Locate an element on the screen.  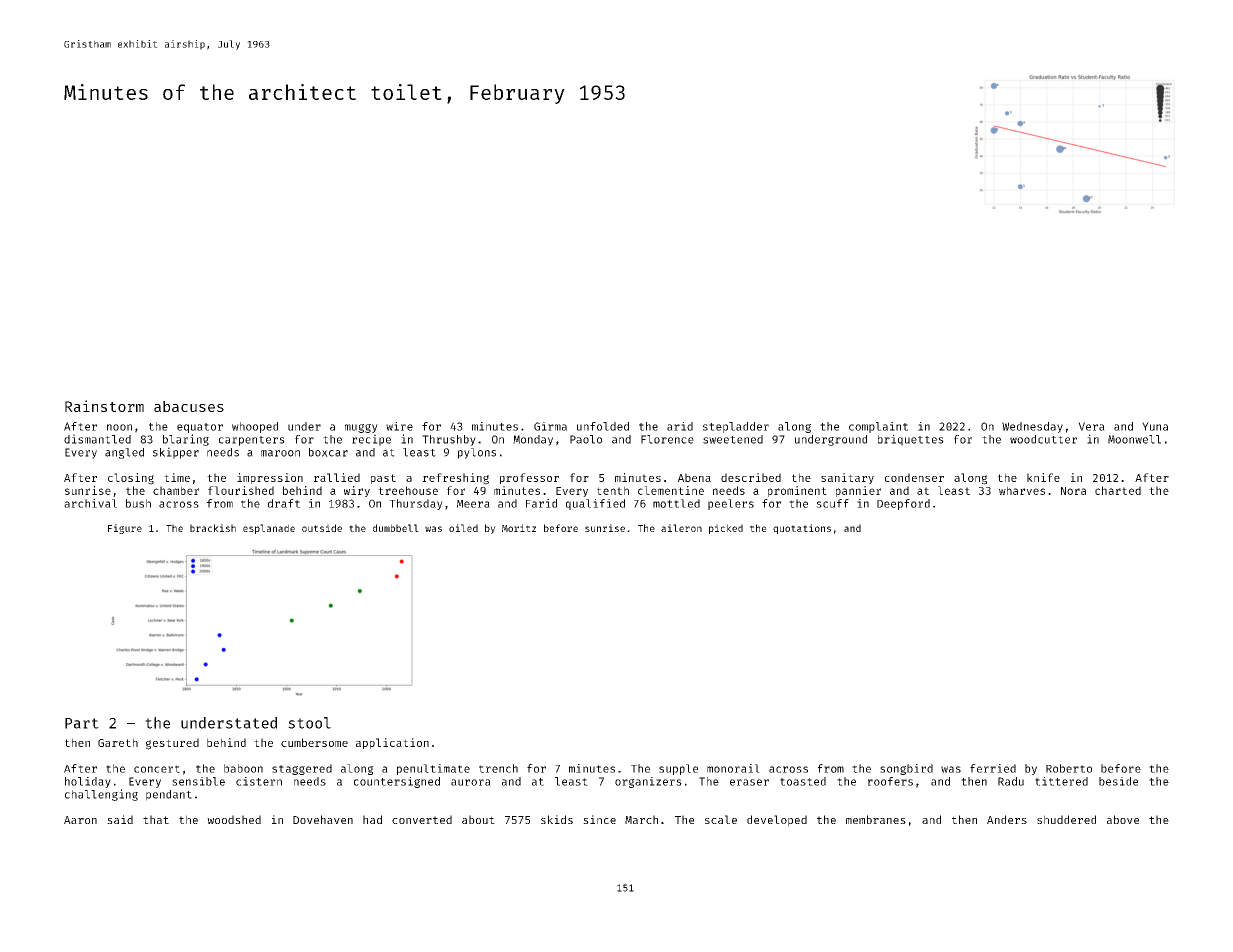
gestured is located at coordinates (172, 744).
